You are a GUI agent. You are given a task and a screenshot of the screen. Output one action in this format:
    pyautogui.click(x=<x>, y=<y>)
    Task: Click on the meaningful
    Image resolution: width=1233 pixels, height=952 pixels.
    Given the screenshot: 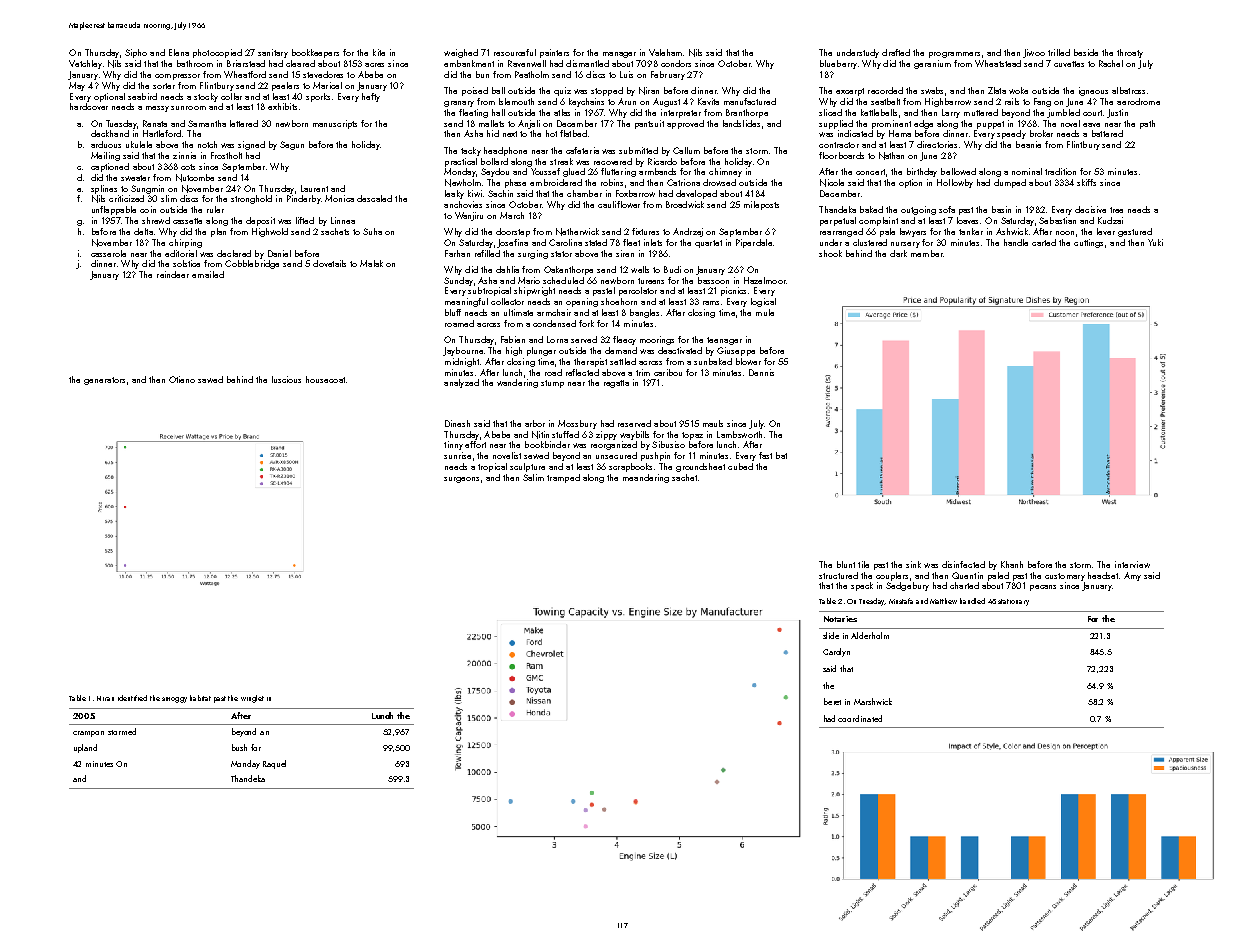 What is the action you would take?
    pyautogui.click(x=466, y=302)
